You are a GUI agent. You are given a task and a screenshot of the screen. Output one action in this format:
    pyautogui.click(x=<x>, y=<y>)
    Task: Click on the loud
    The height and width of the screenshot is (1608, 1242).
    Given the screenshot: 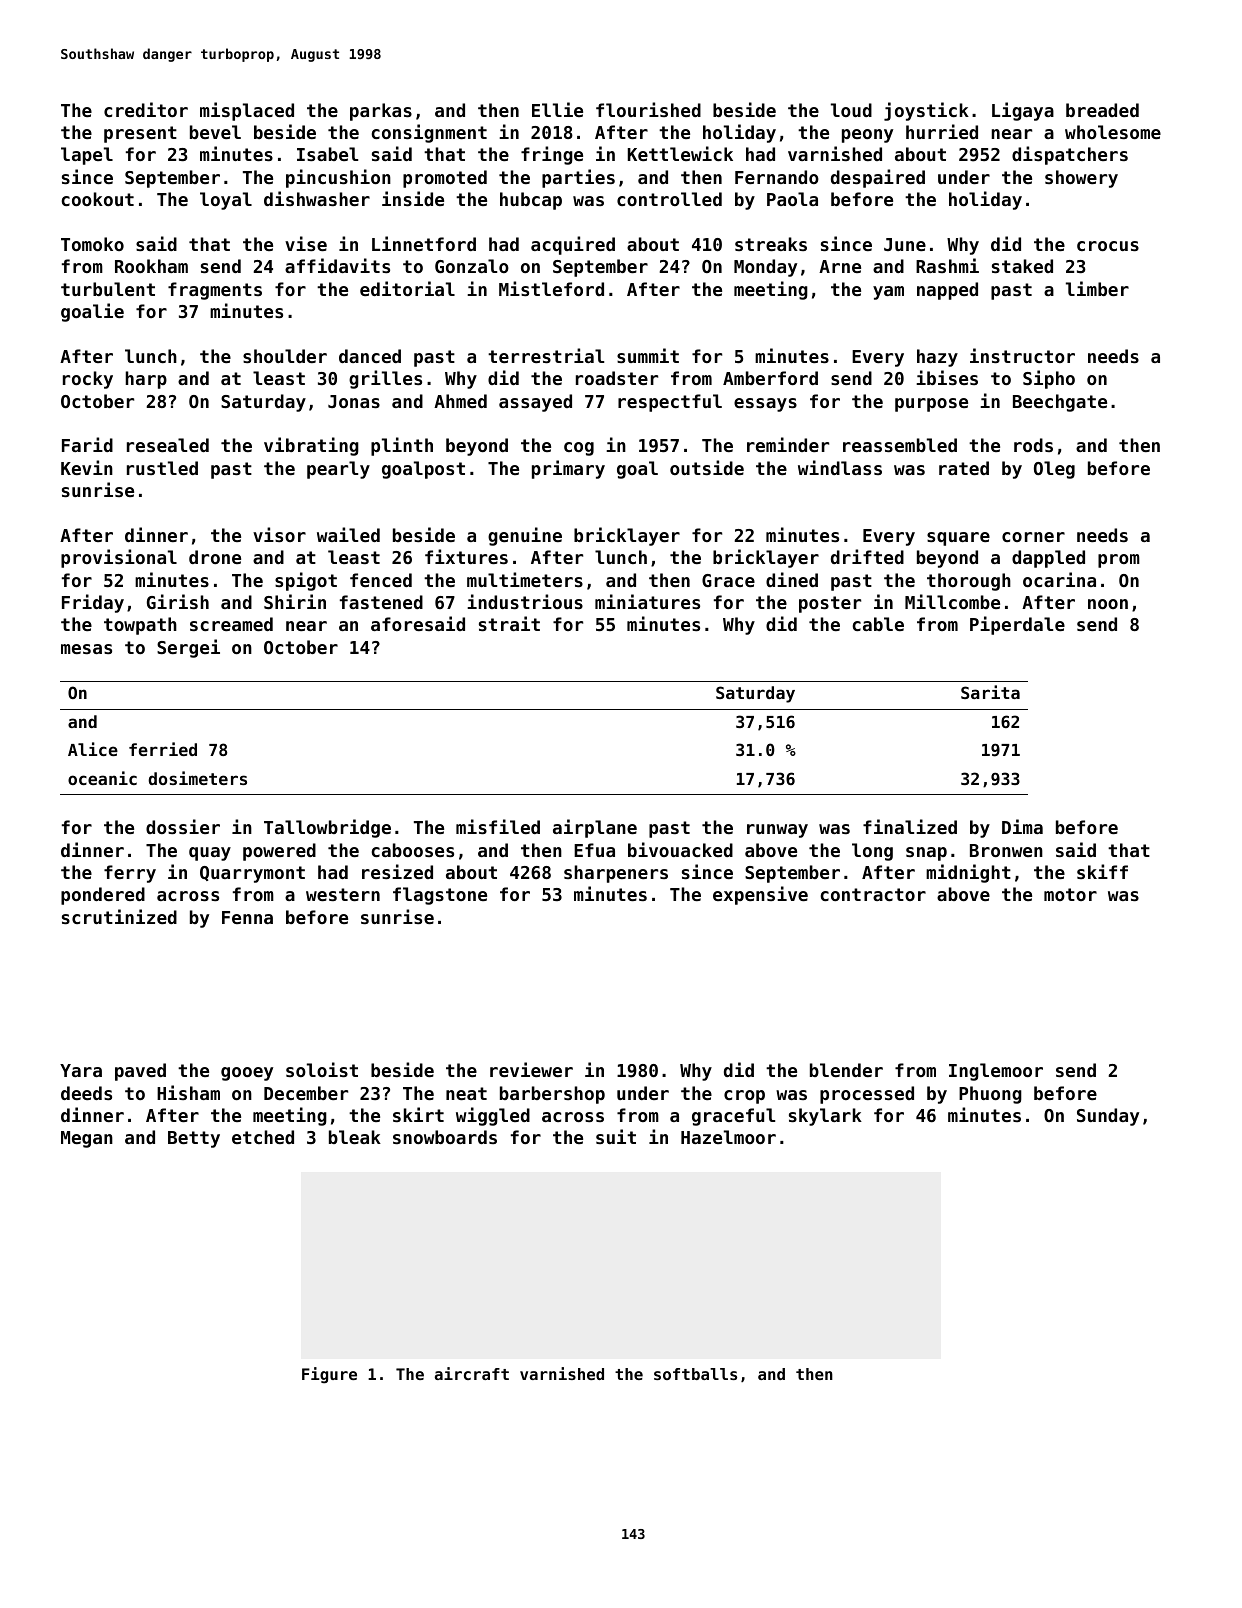 What is the action you would take?
    pyautogui.click(x=851, y=110)
